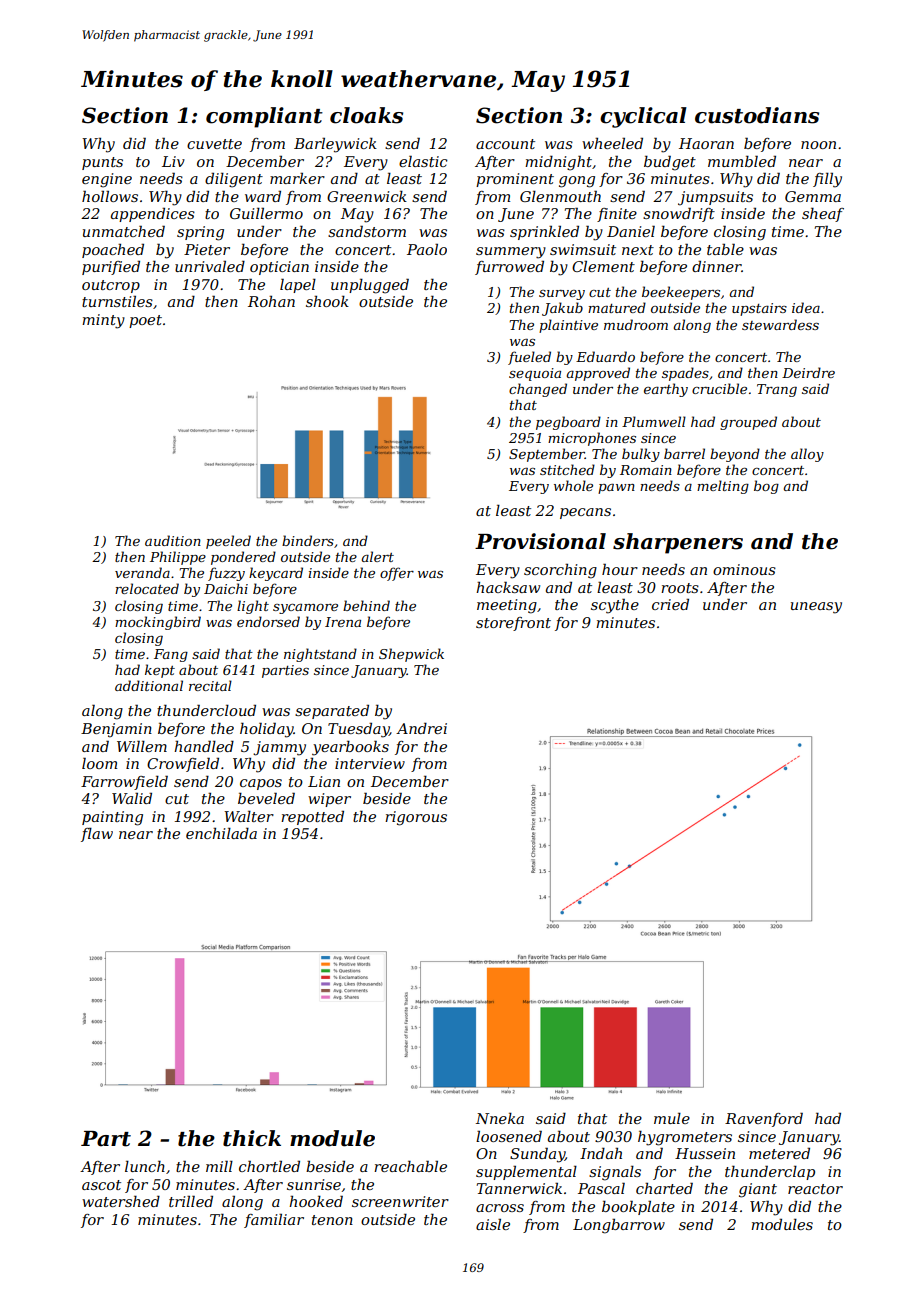  Describe the element at coordinates (643, 117) in the screenshot. I see `cyclical` at that location.
